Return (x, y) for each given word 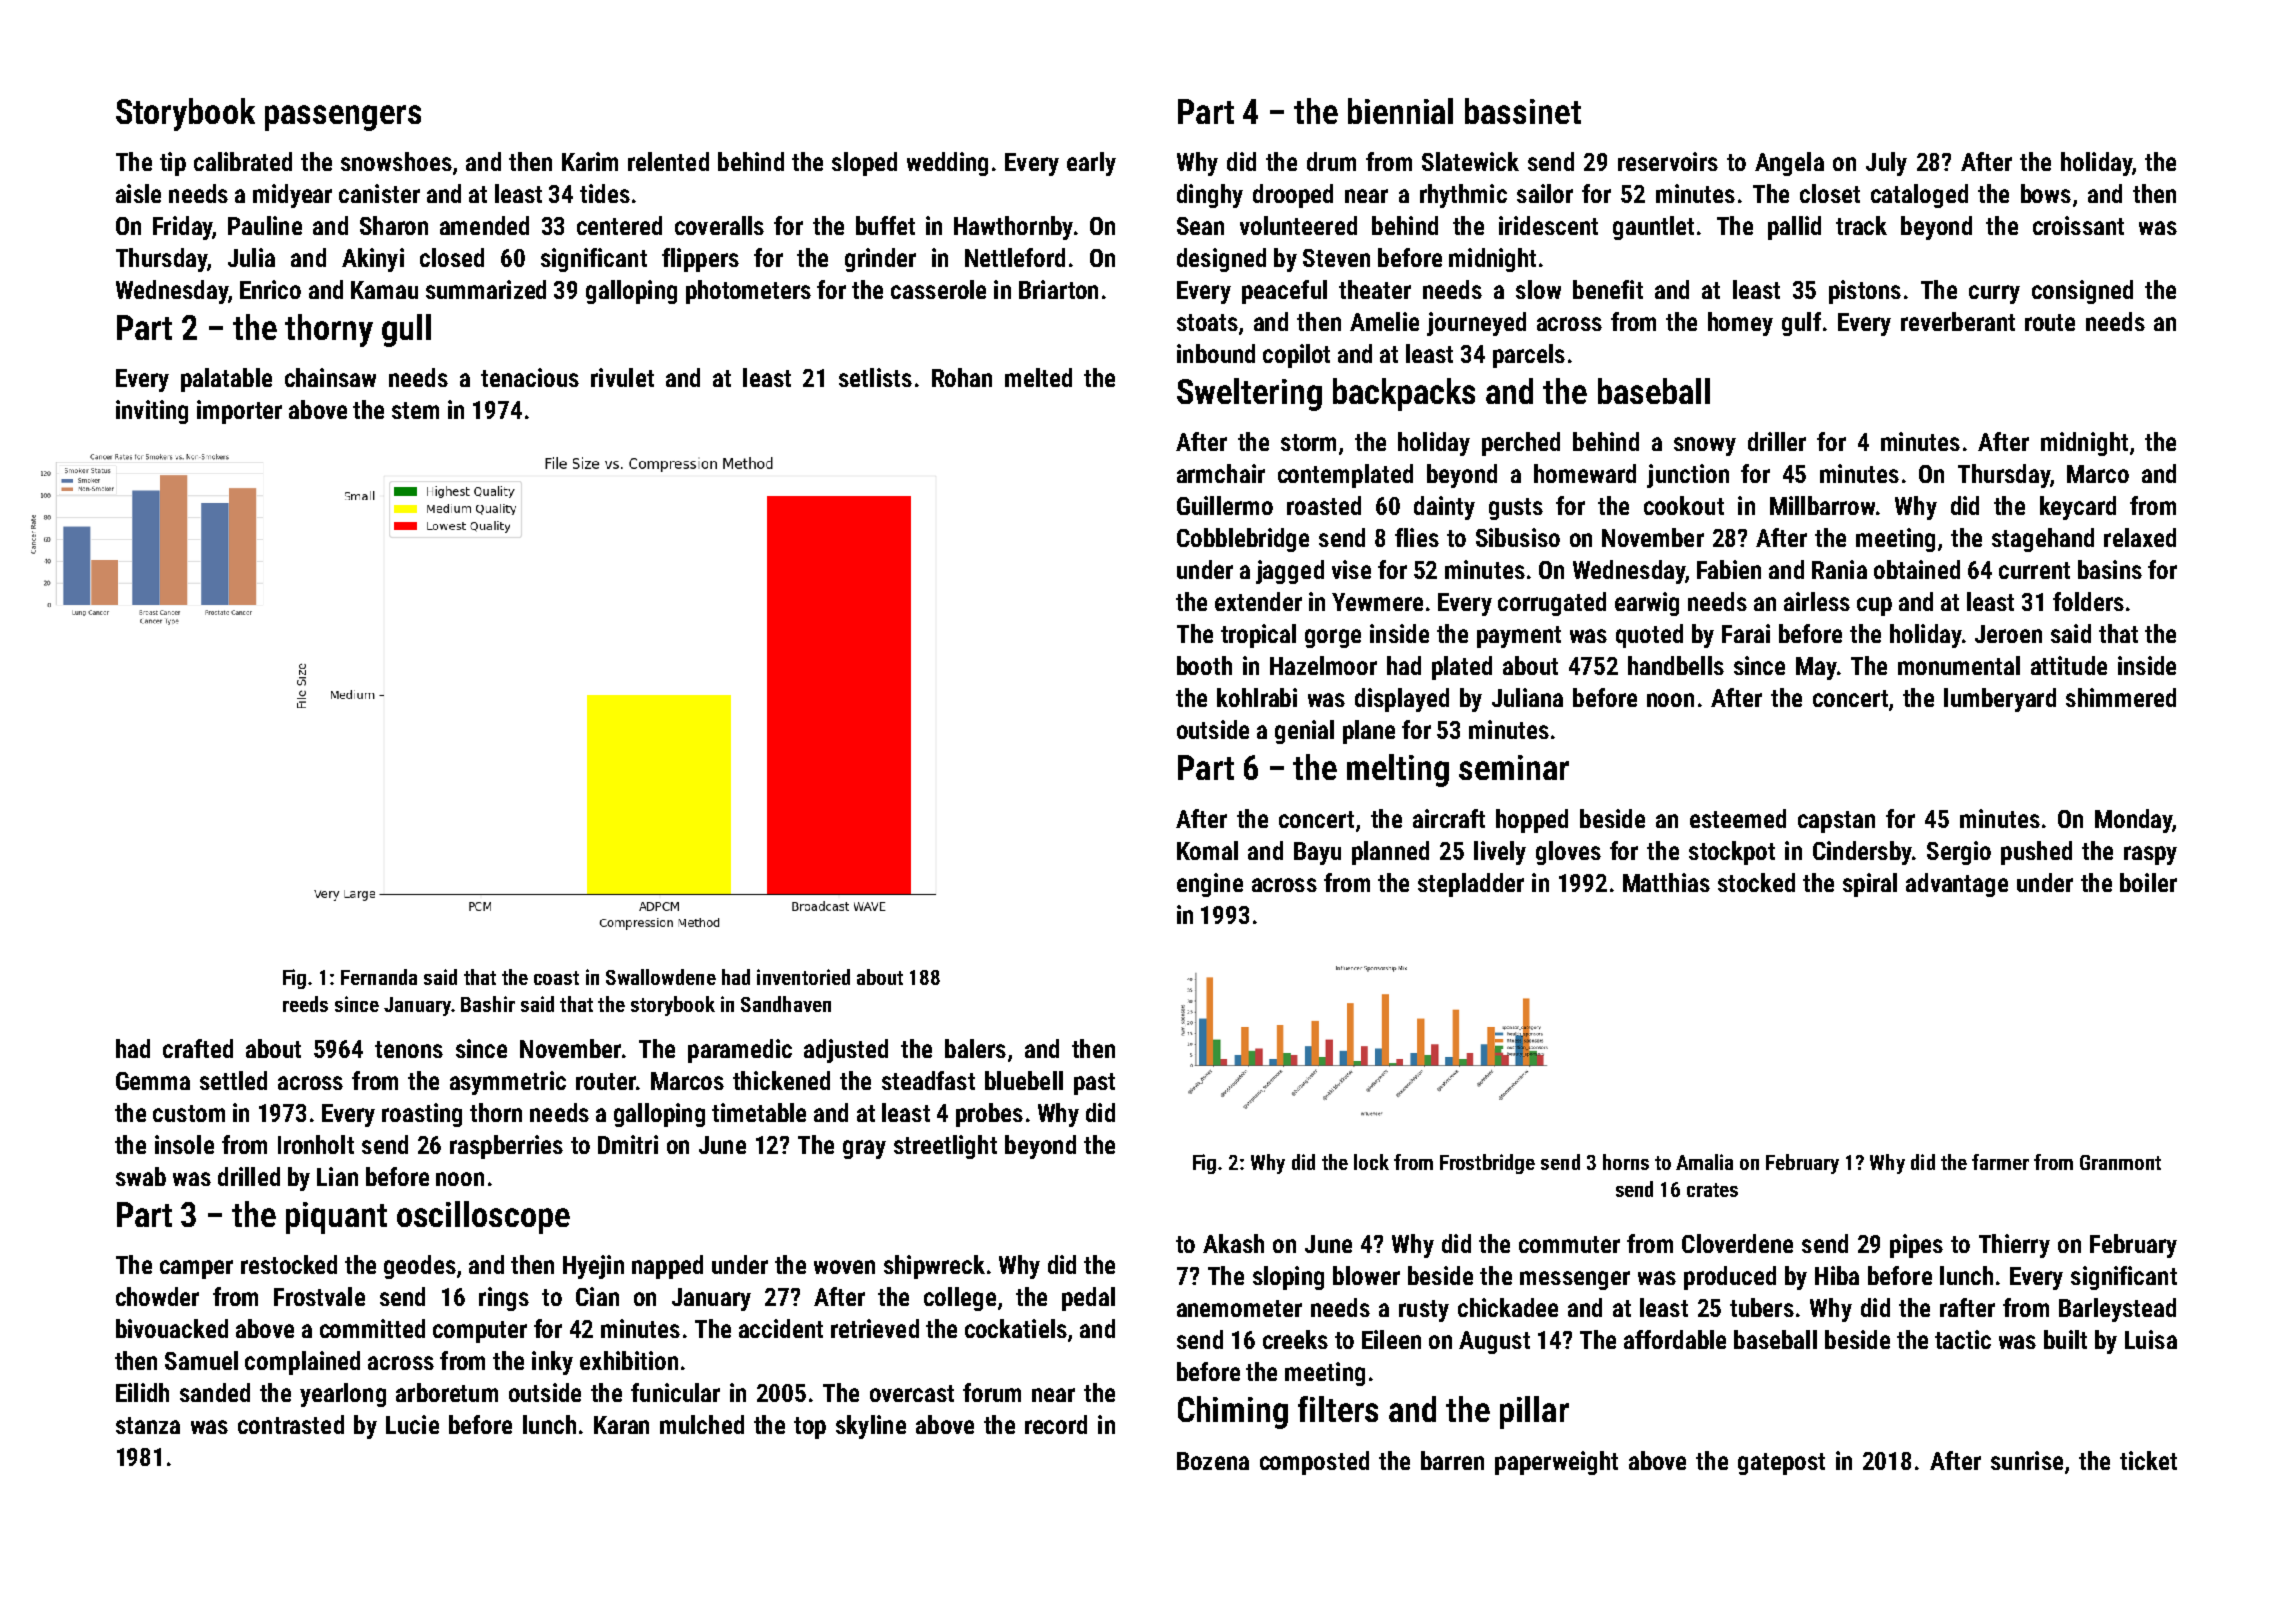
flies (1417, 537)
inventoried (803, 977)
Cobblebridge (1243, 540)
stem (415, 410)
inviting (152, 412)
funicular (675, 1392)
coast (556, 978)
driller (1777, 441)
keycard (2078, 508)
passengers (343, 118)
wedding (947, 164)
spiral (1870, 885)
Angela (1789, 164)
